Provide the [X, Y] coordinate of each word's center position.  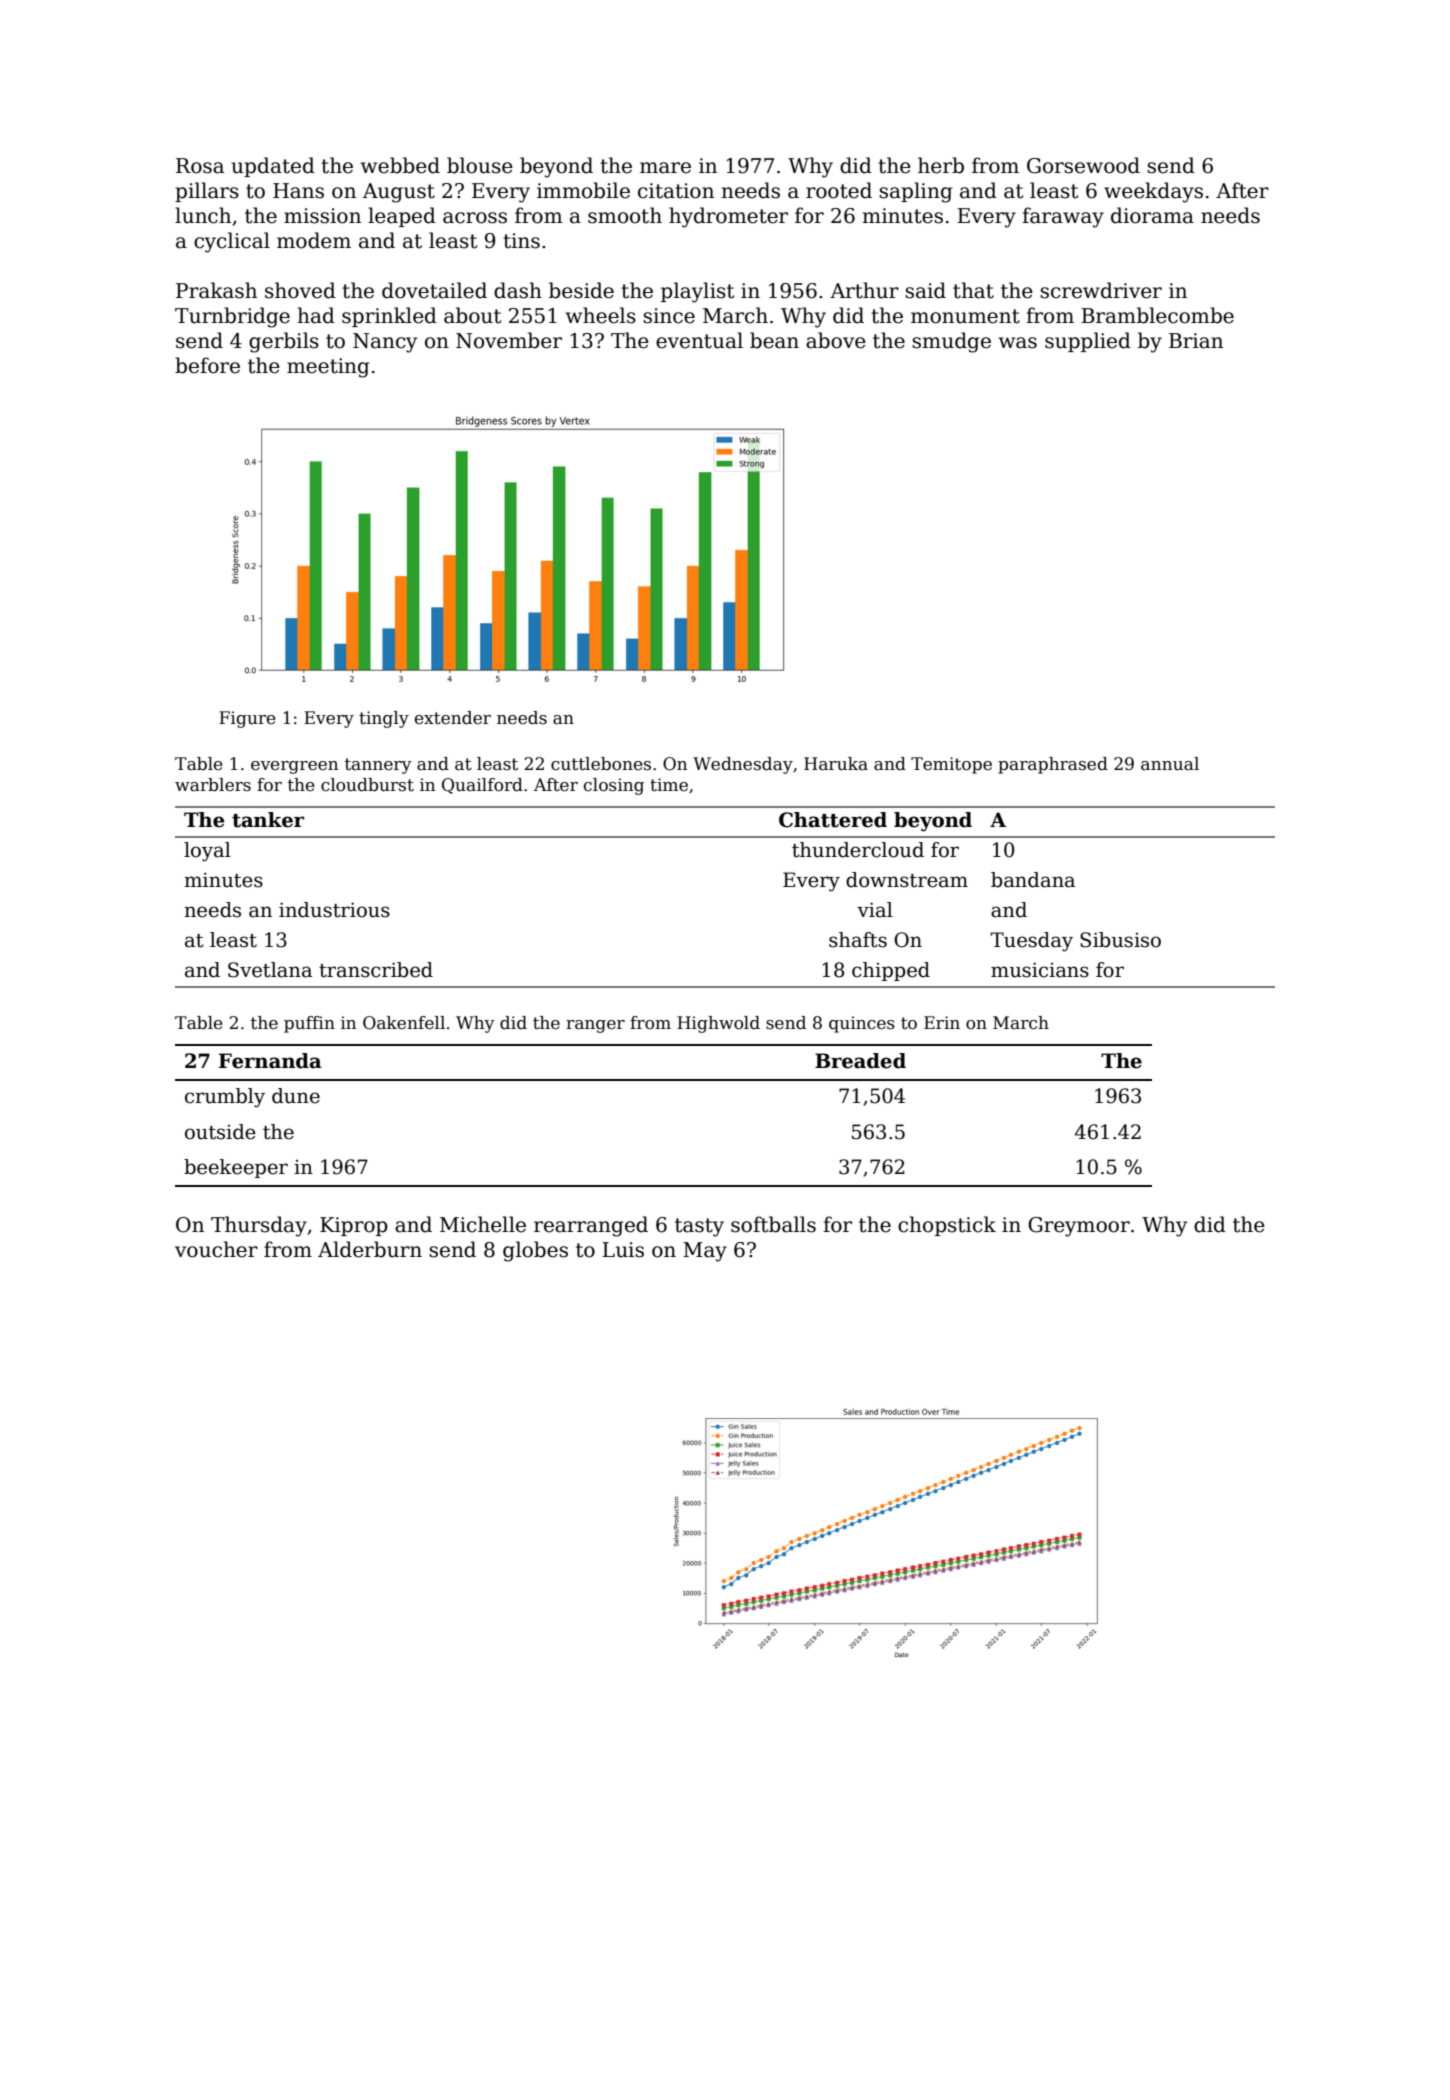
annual [1170, 764]
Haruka [836, 764]
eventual [699, 340]
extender [453, 718]
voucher [216, 1249]
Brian [1196, 341]
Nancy [385, 343]
